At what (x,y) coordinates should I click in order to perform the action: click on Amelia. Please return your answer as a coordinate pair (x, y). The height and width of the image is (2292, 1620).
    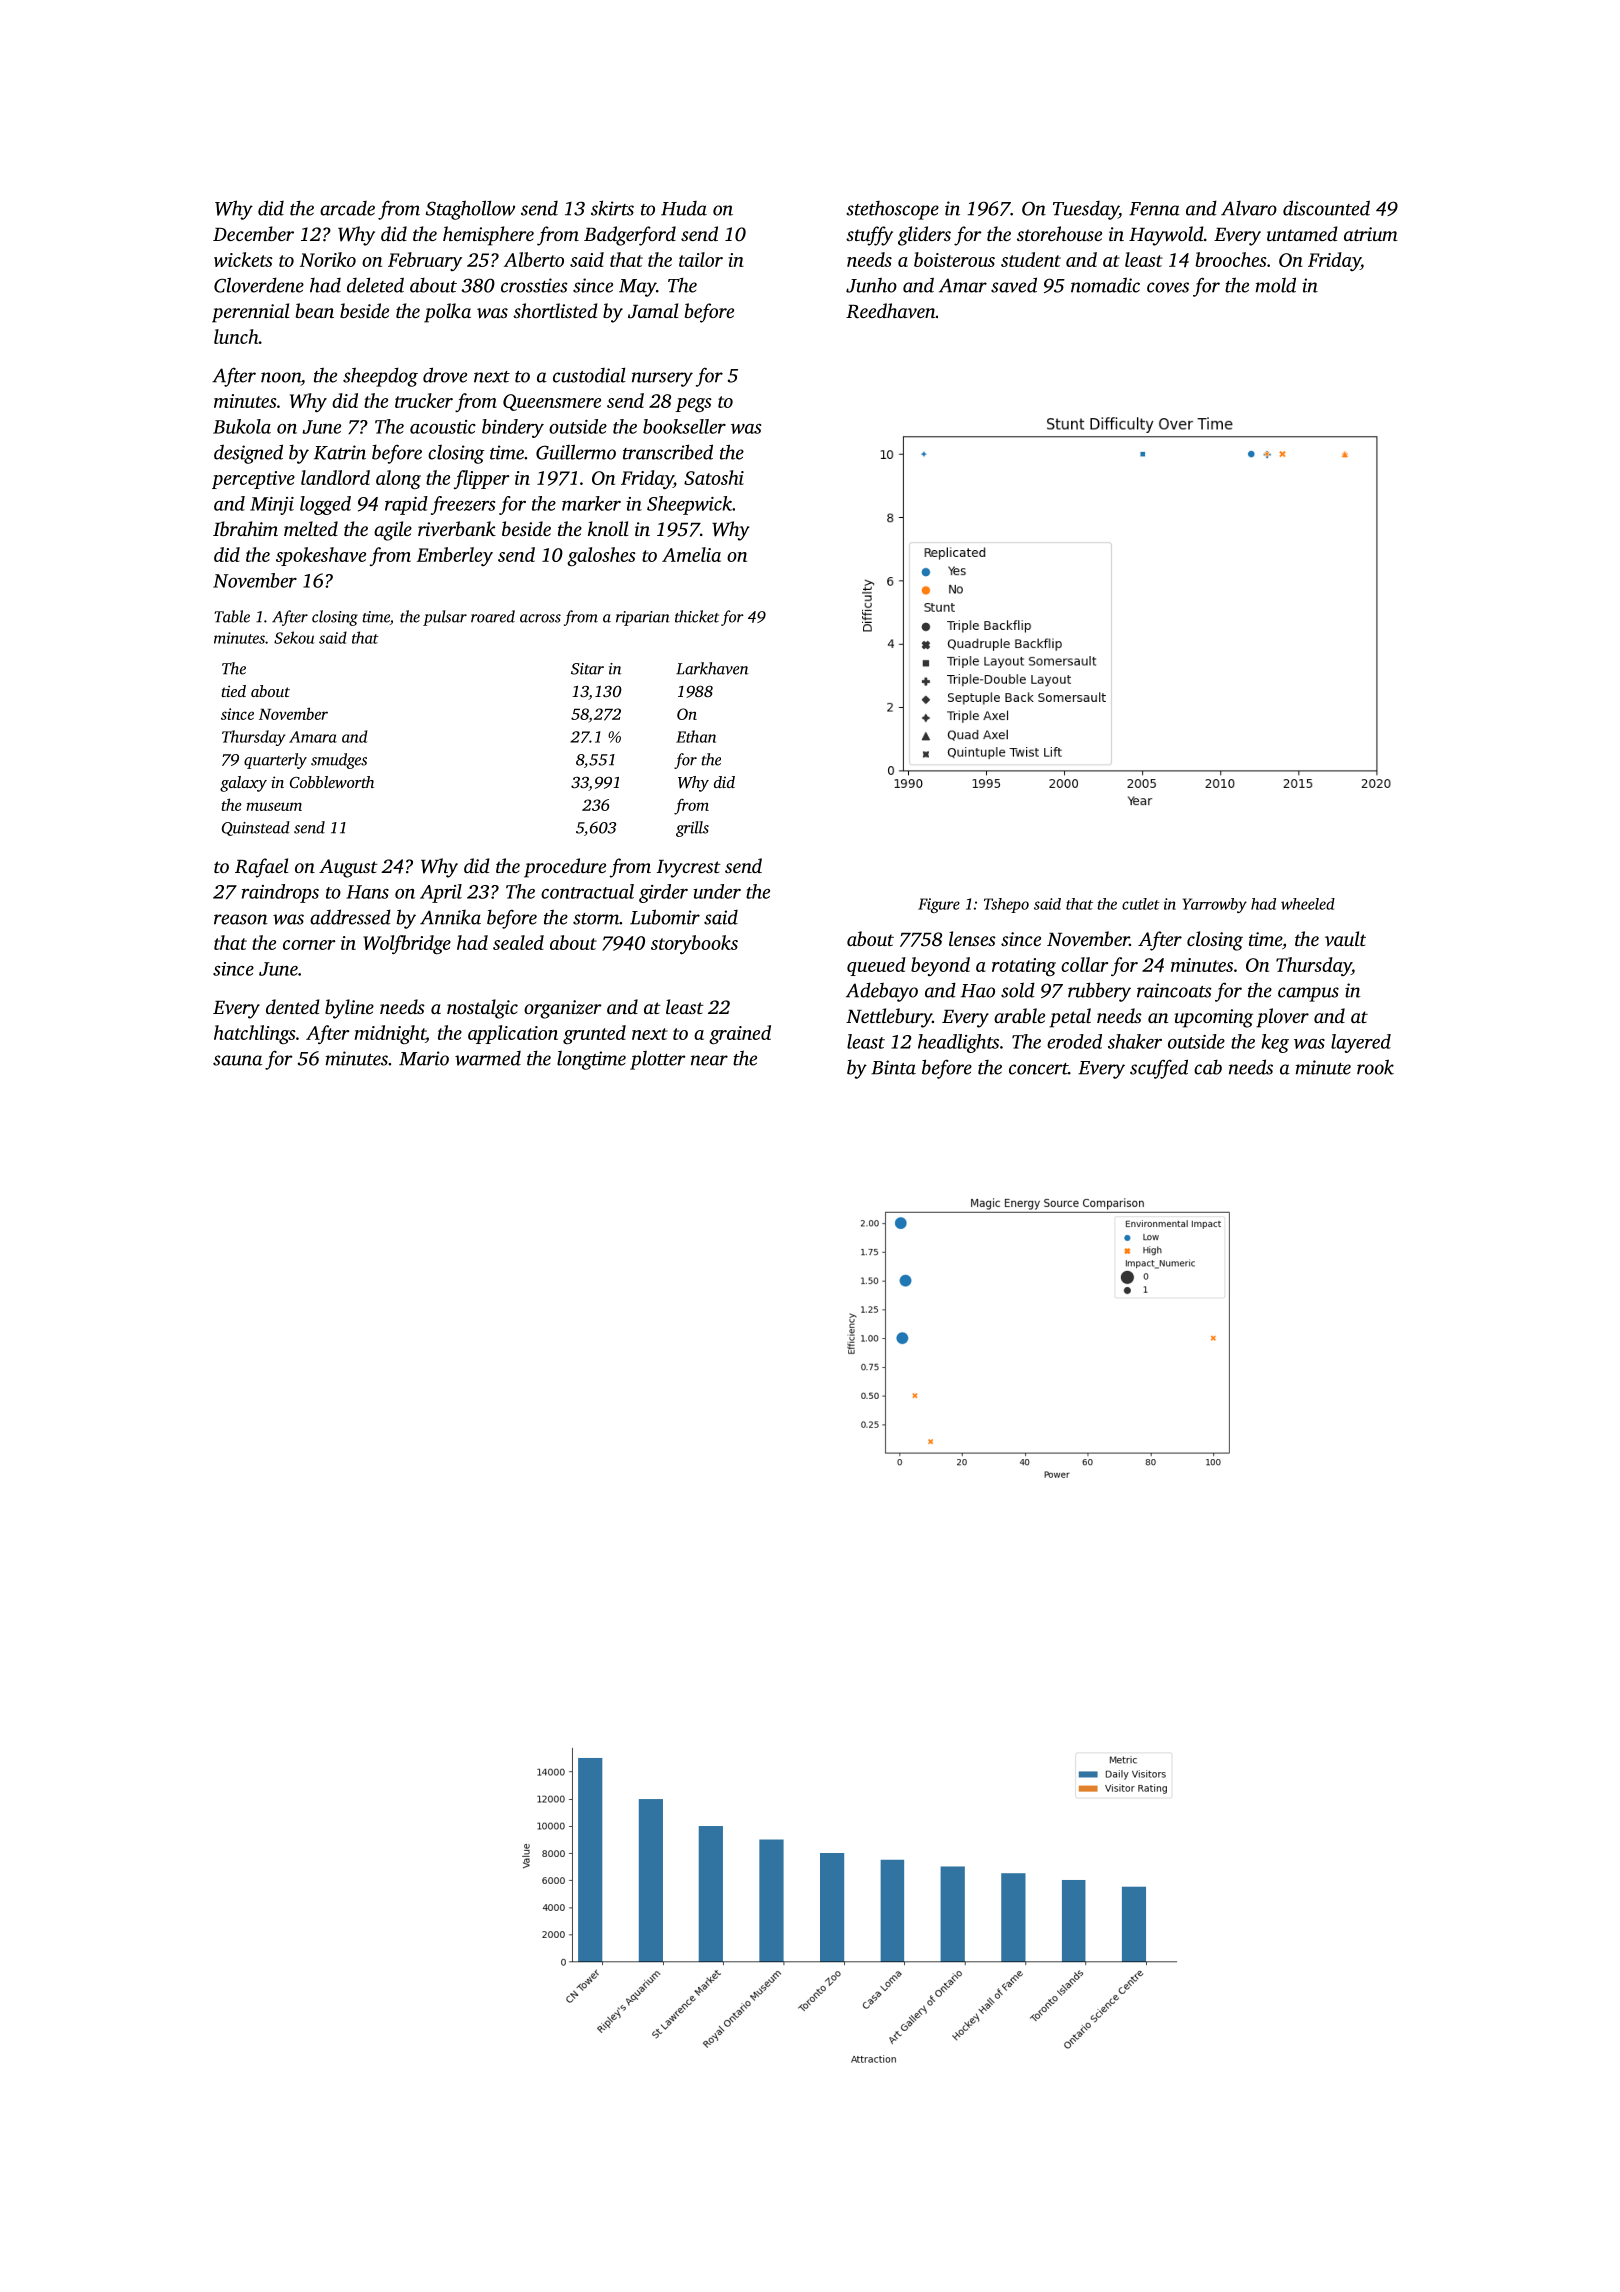
    Looking at the image, I should click on (691, 554).
